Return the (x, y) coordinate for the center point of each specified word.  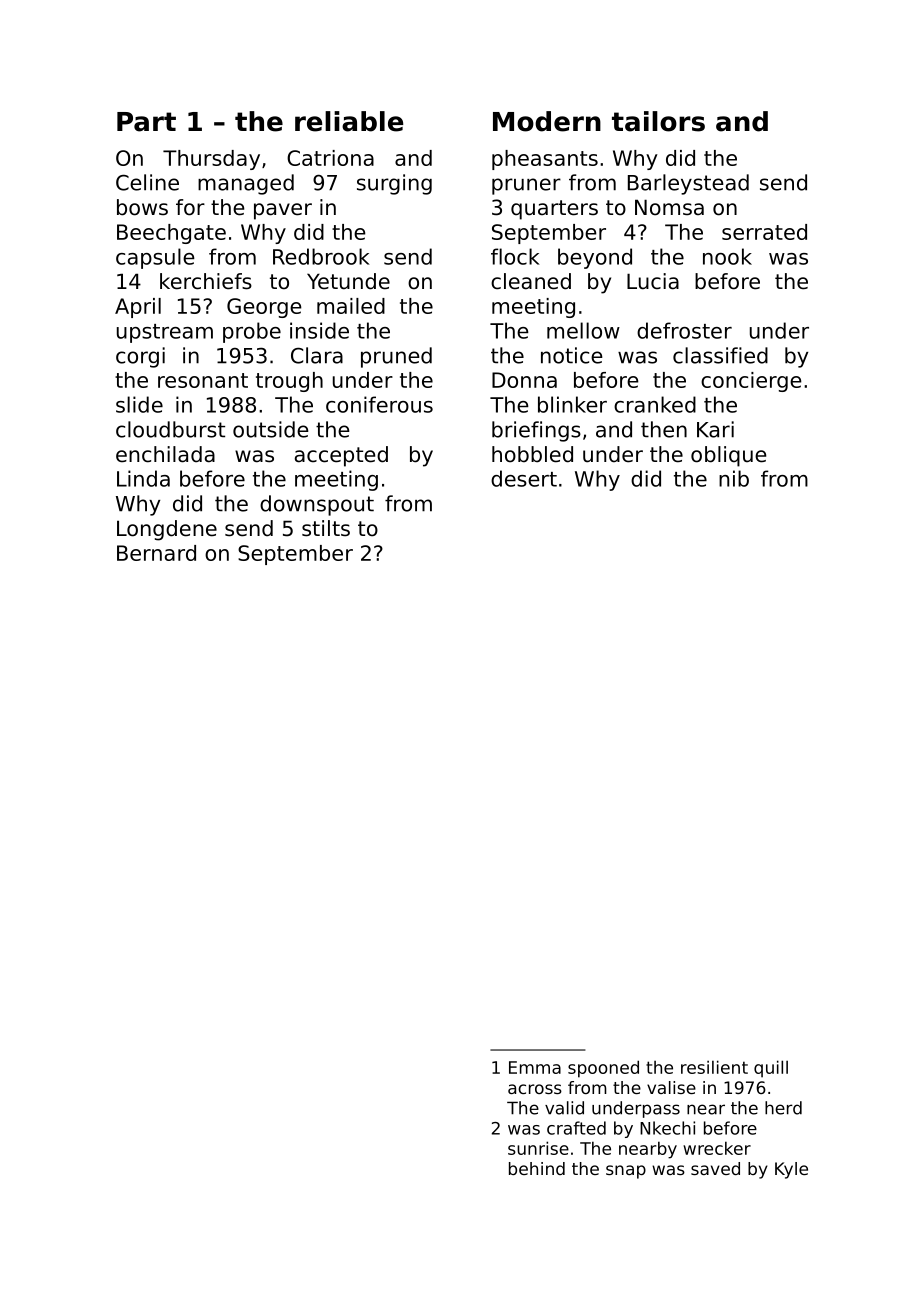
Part (146, 122)
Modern (547, 121)
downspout (317, 505)
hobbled (532, 454)
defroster (684, 330)
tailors (658, 121)
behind (537, 1168)
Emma (535, 1067)
